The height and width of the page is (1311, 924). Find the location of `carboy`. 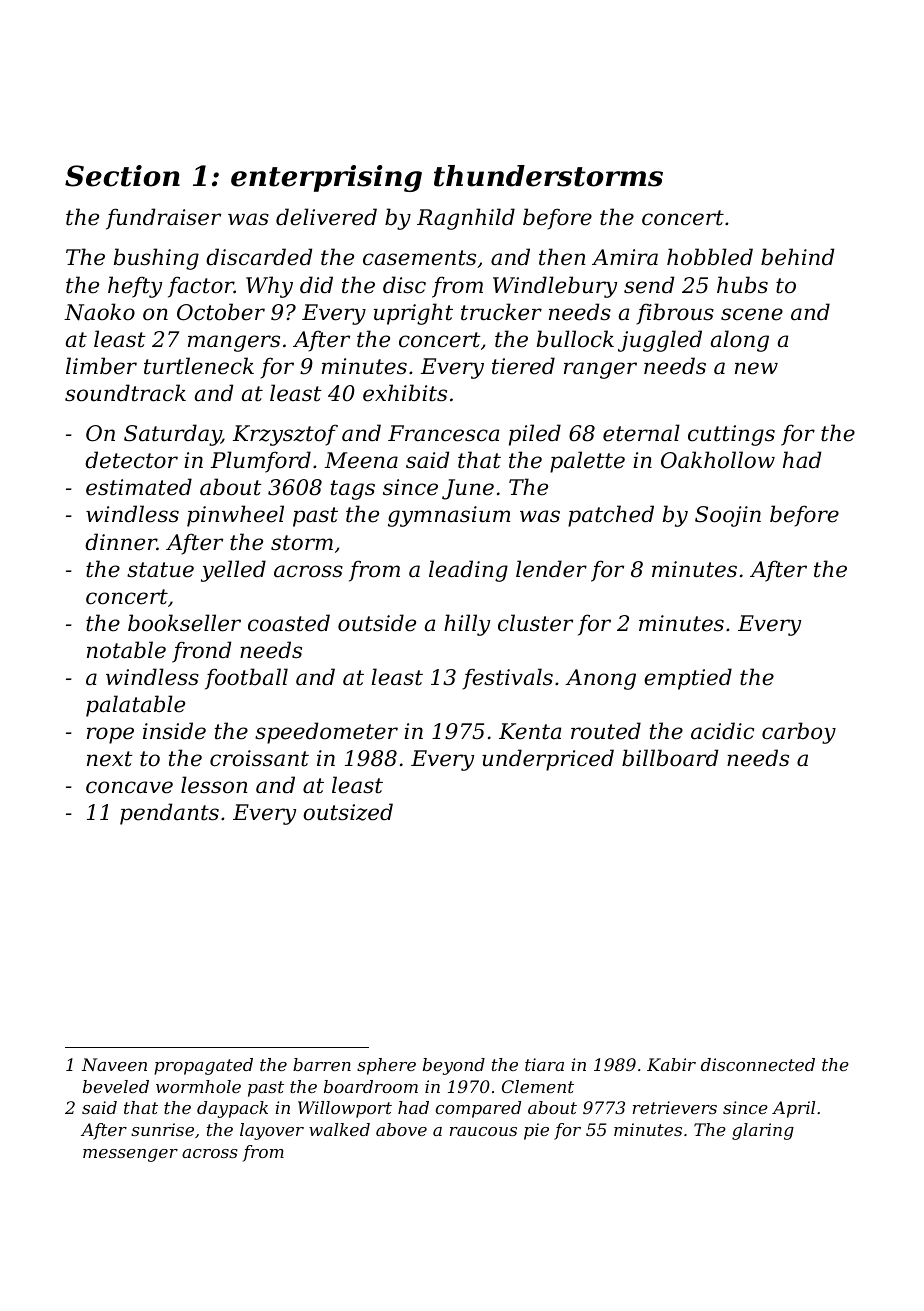

carboy is located at coordinates (799, 733).
